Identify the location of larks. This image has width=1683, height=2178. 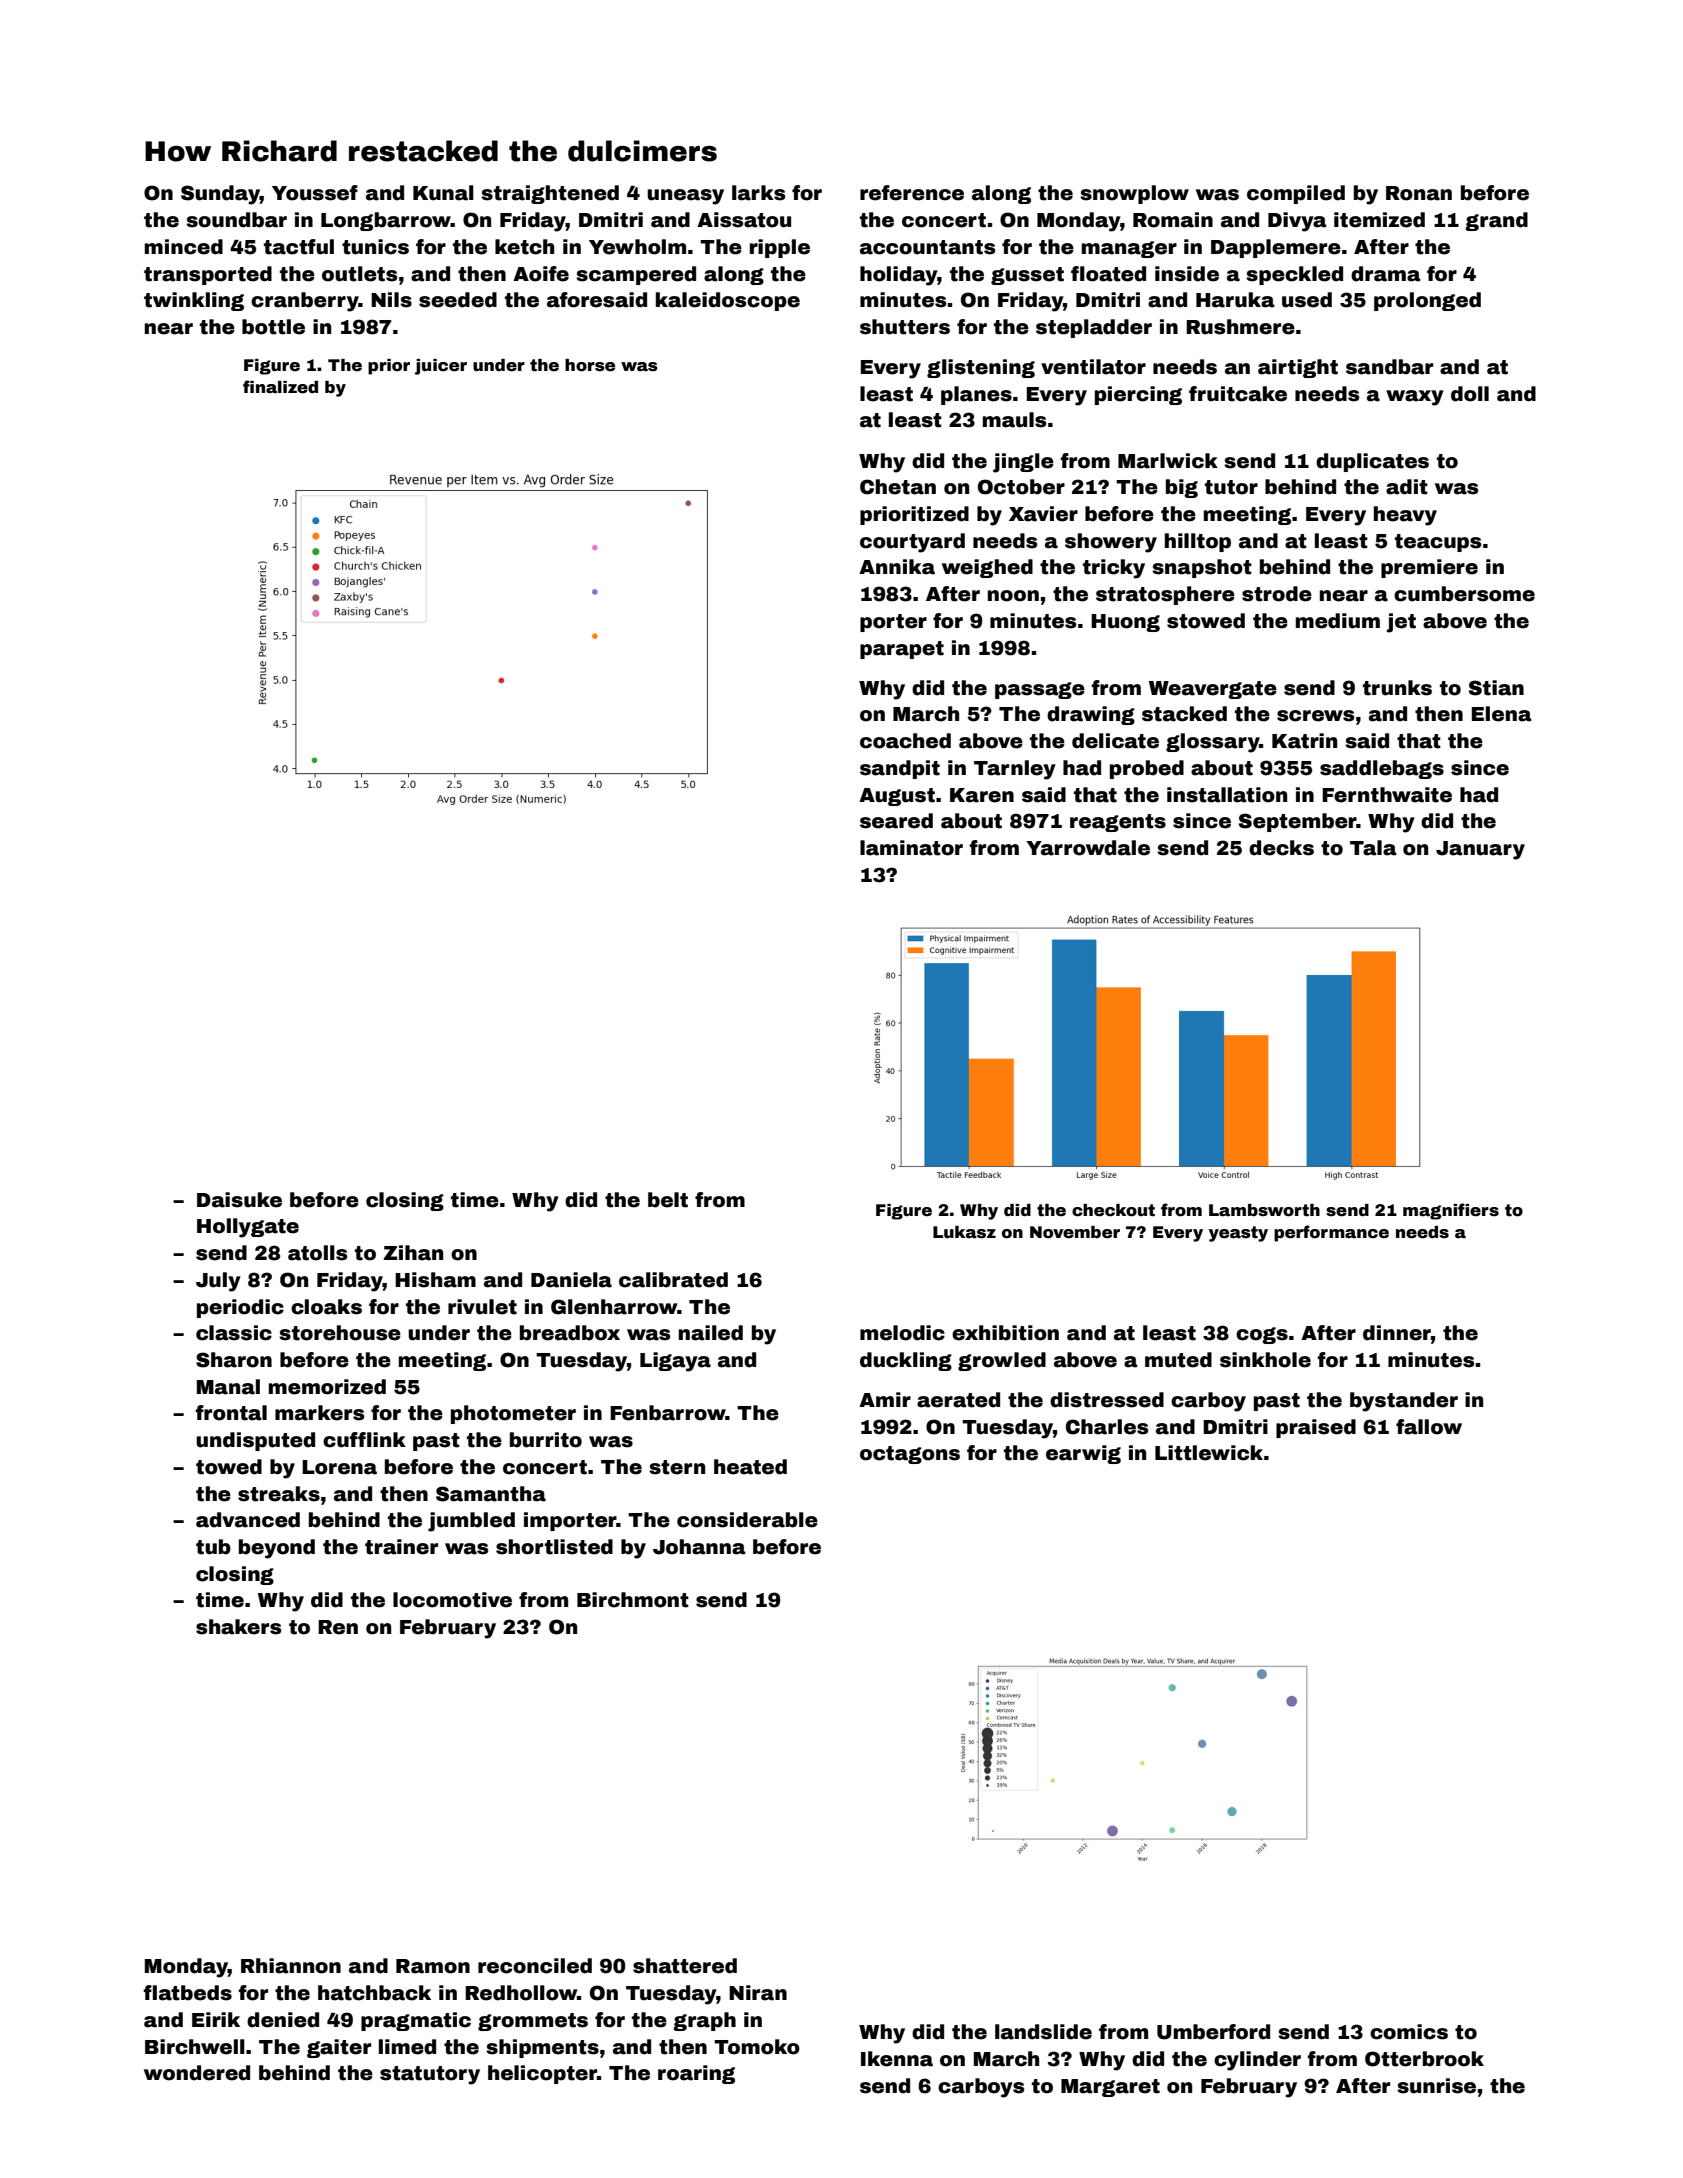
(759, 193).
